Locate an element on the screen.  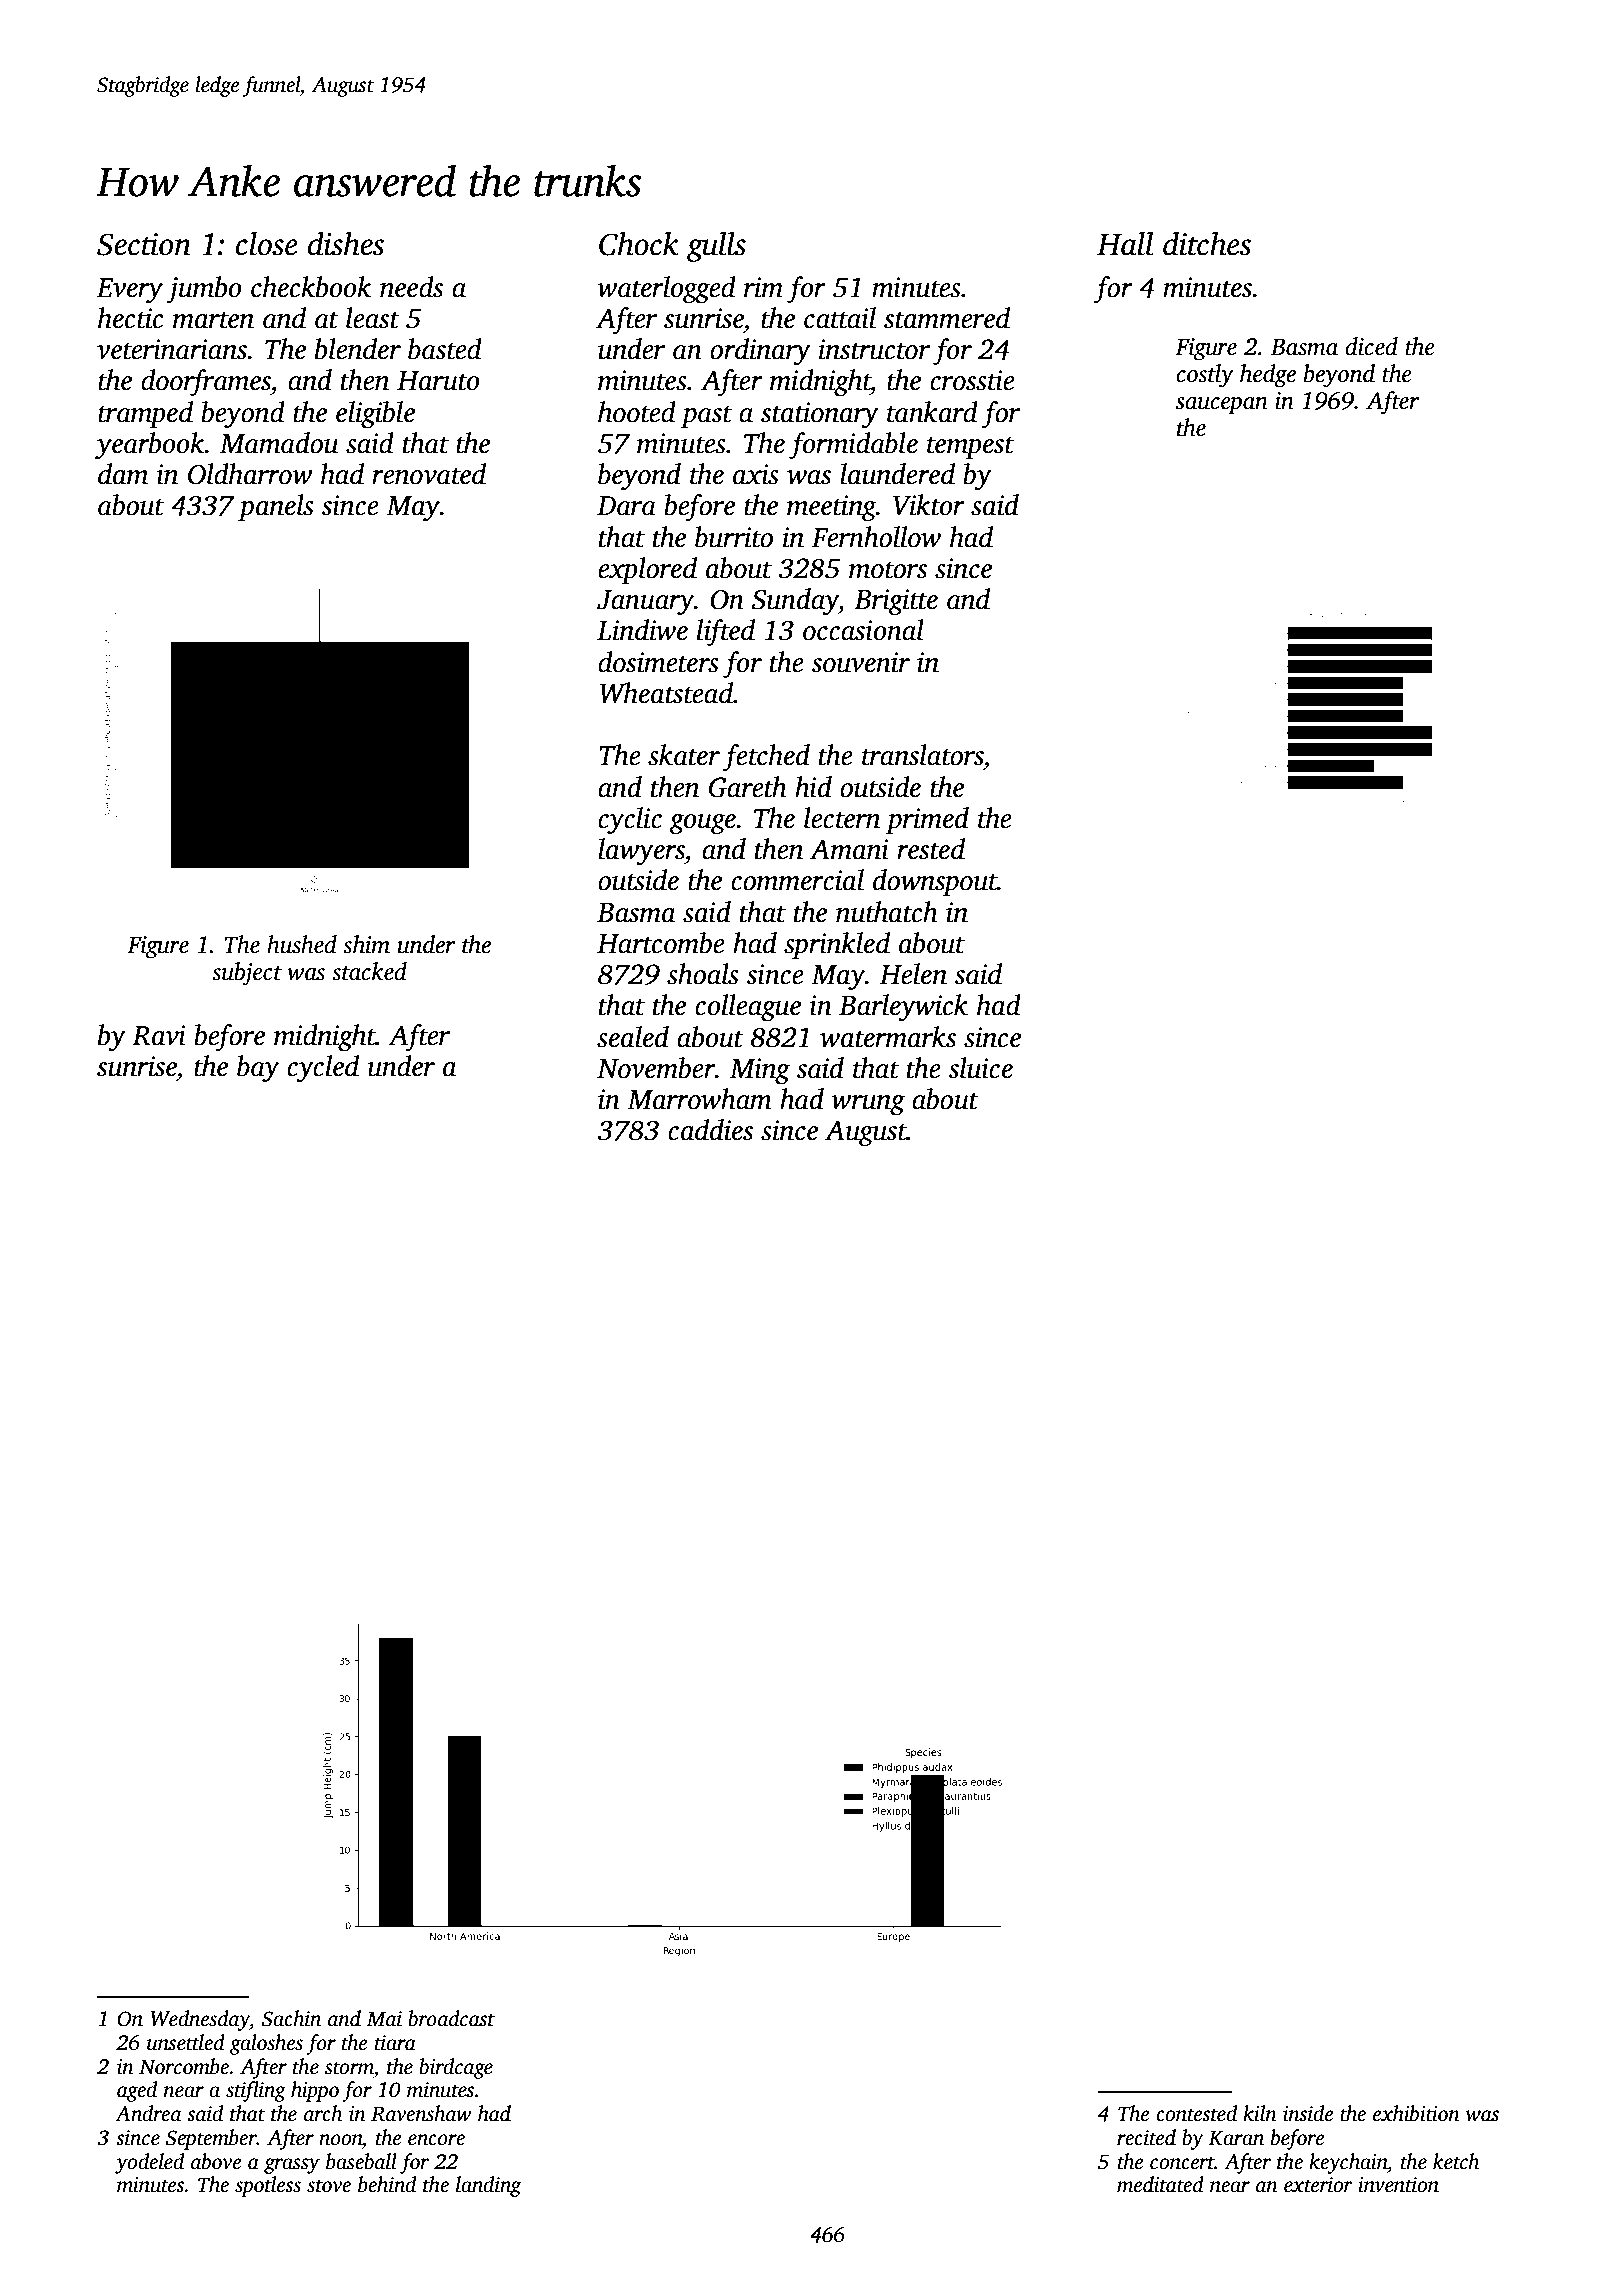
cycled is located at coordinates (323, 1069).
